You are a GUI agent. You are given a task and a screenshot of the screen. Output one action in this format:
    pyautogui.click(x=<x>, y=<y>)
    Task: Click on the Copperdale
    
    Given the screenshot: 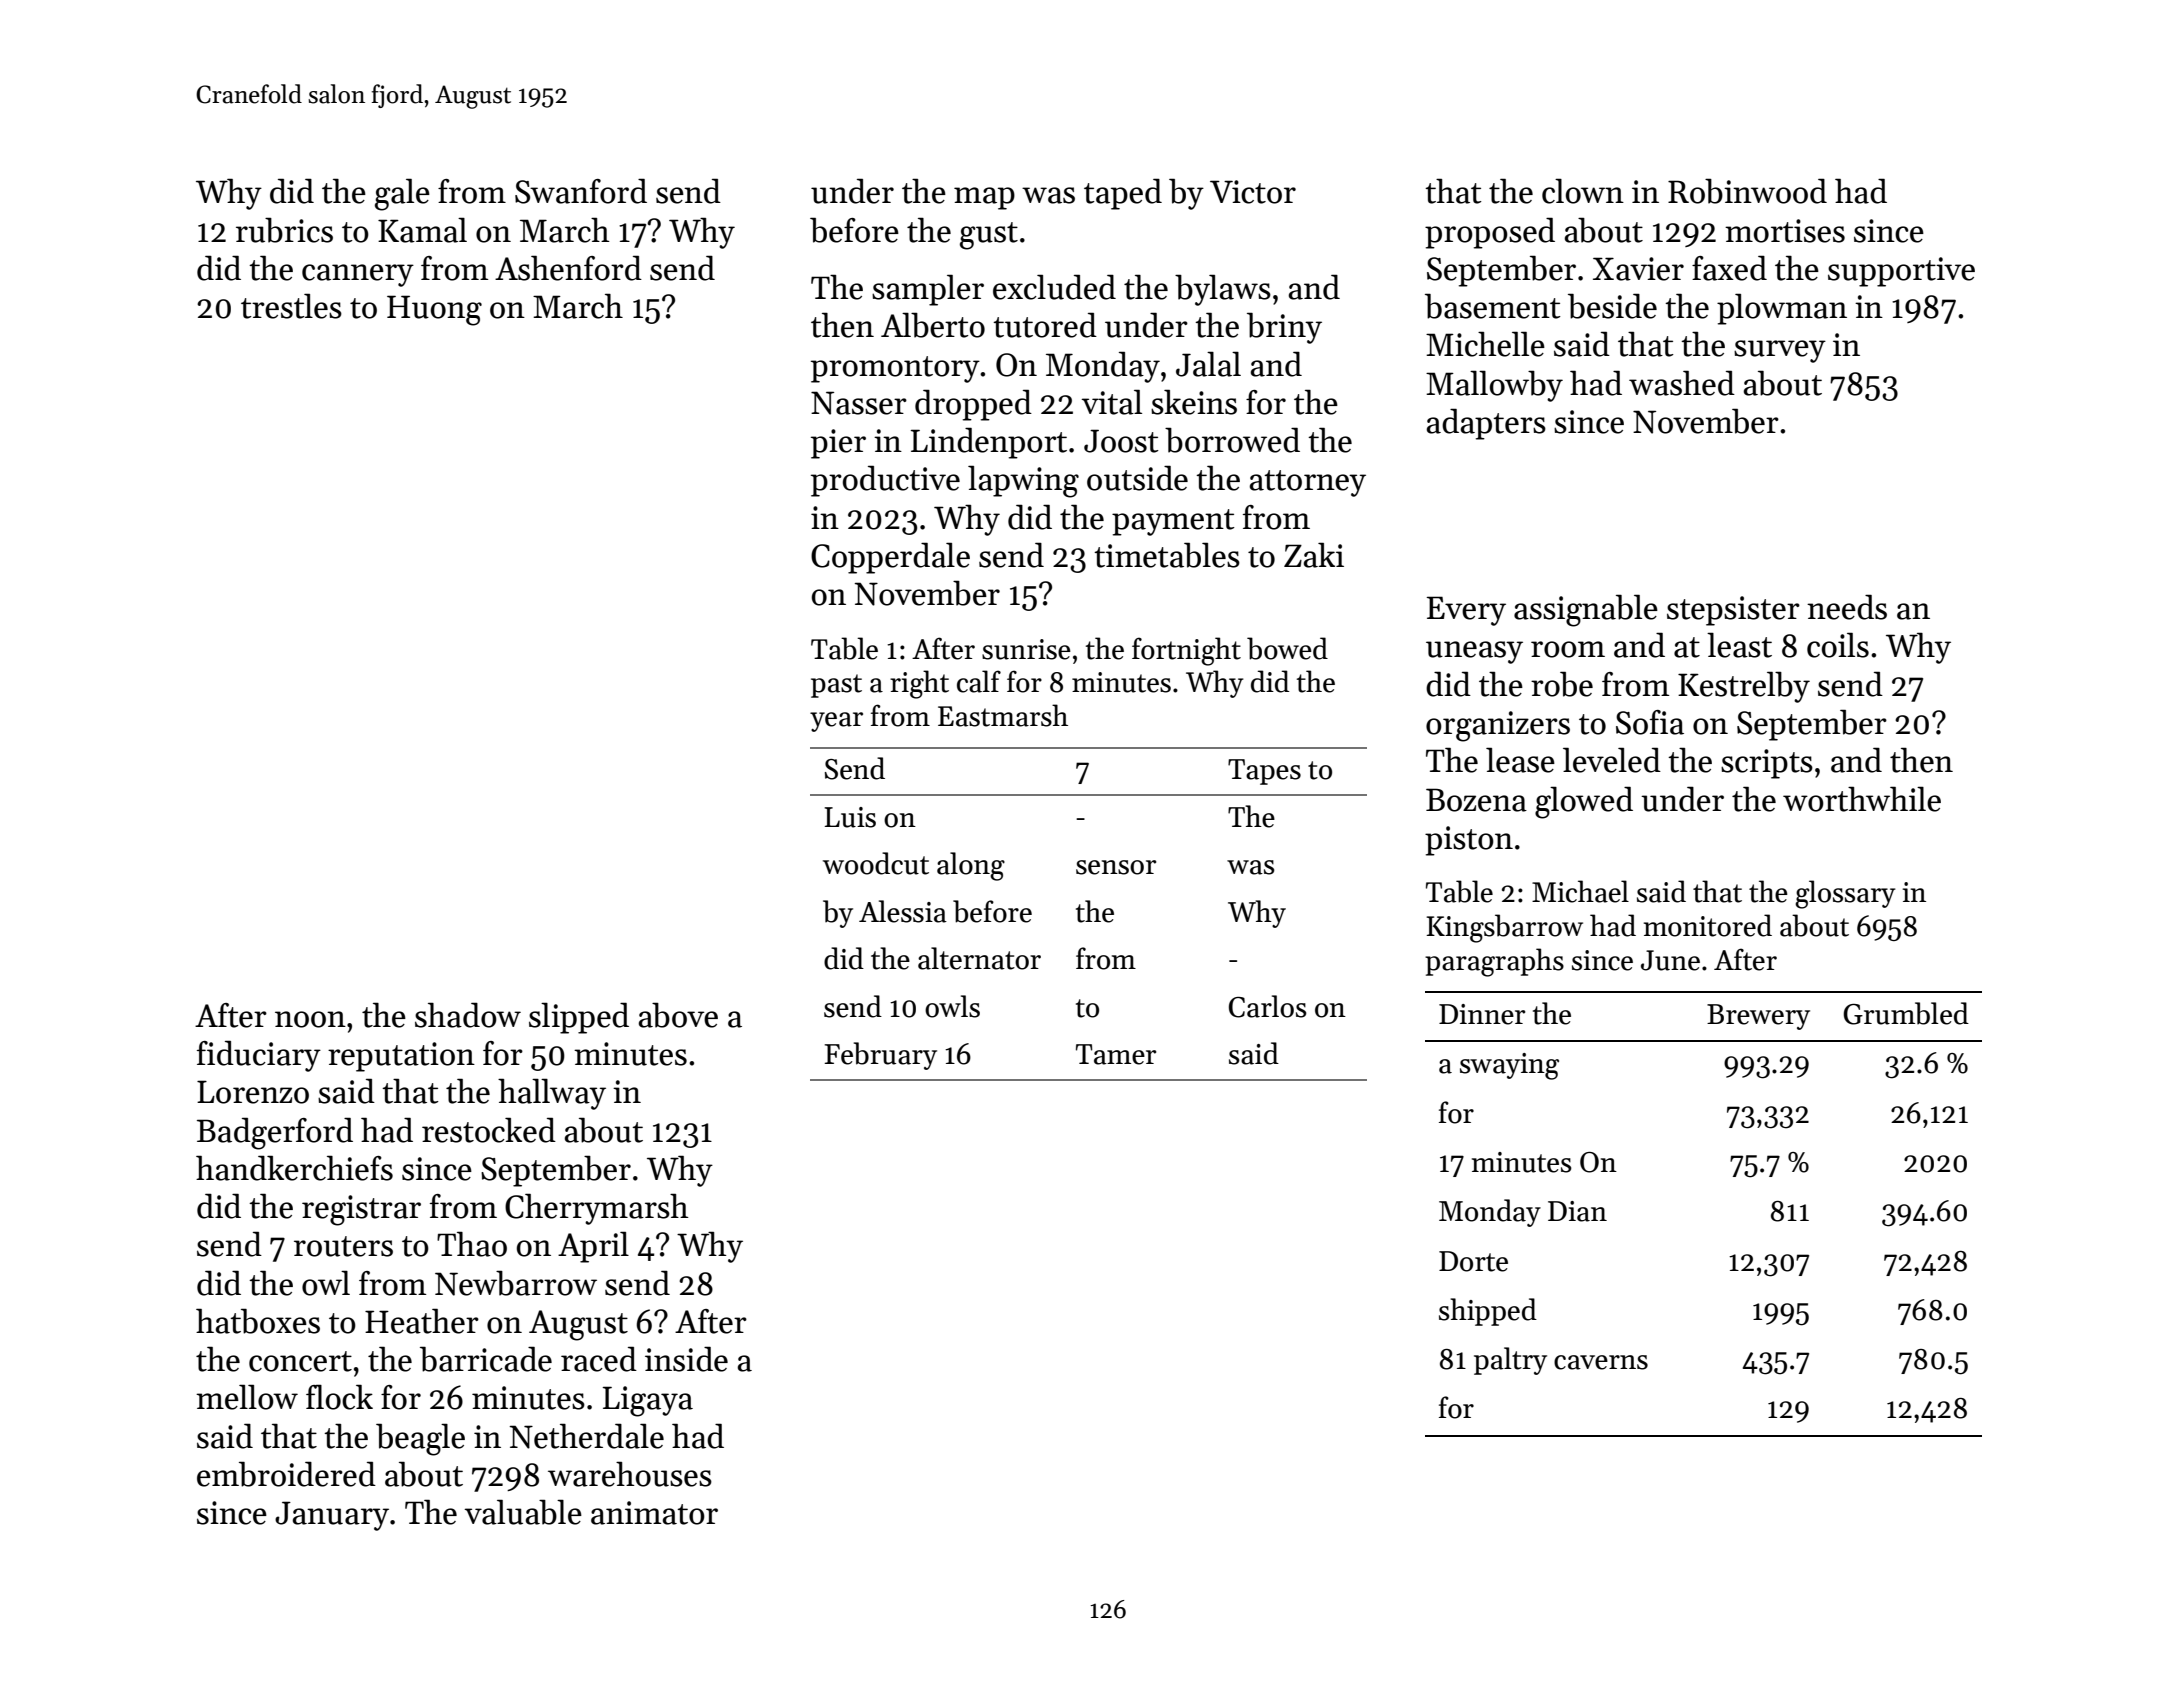 What is the action you would take?
    pyautogui.click(x=890, y=558)
